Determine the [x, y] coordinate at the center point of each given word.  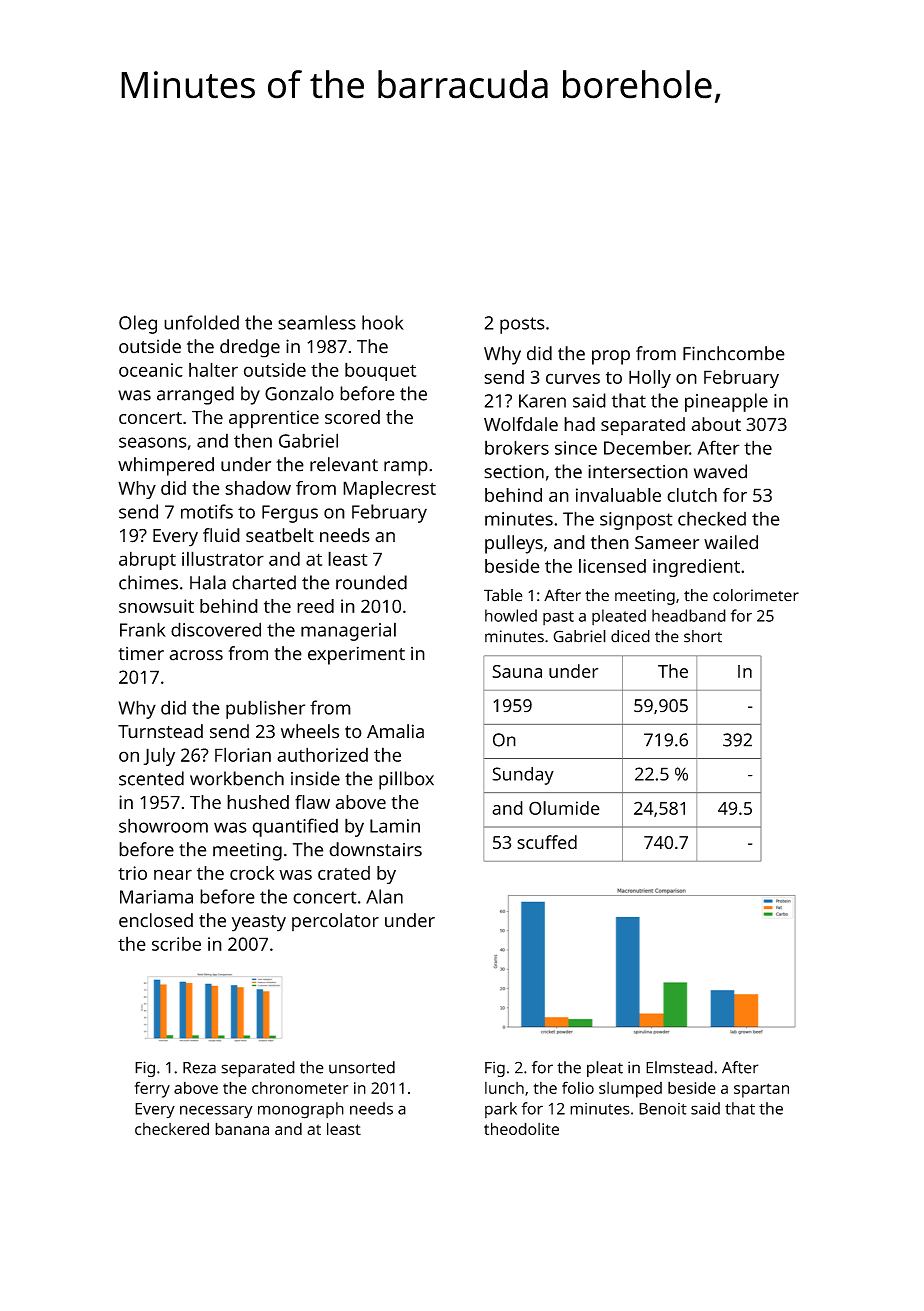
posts [522, 325]
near [173, 874]
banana [242, 1128]
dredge [250, 348]
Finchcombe [734, 353]
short [703, 636]
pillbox [406, 780]
